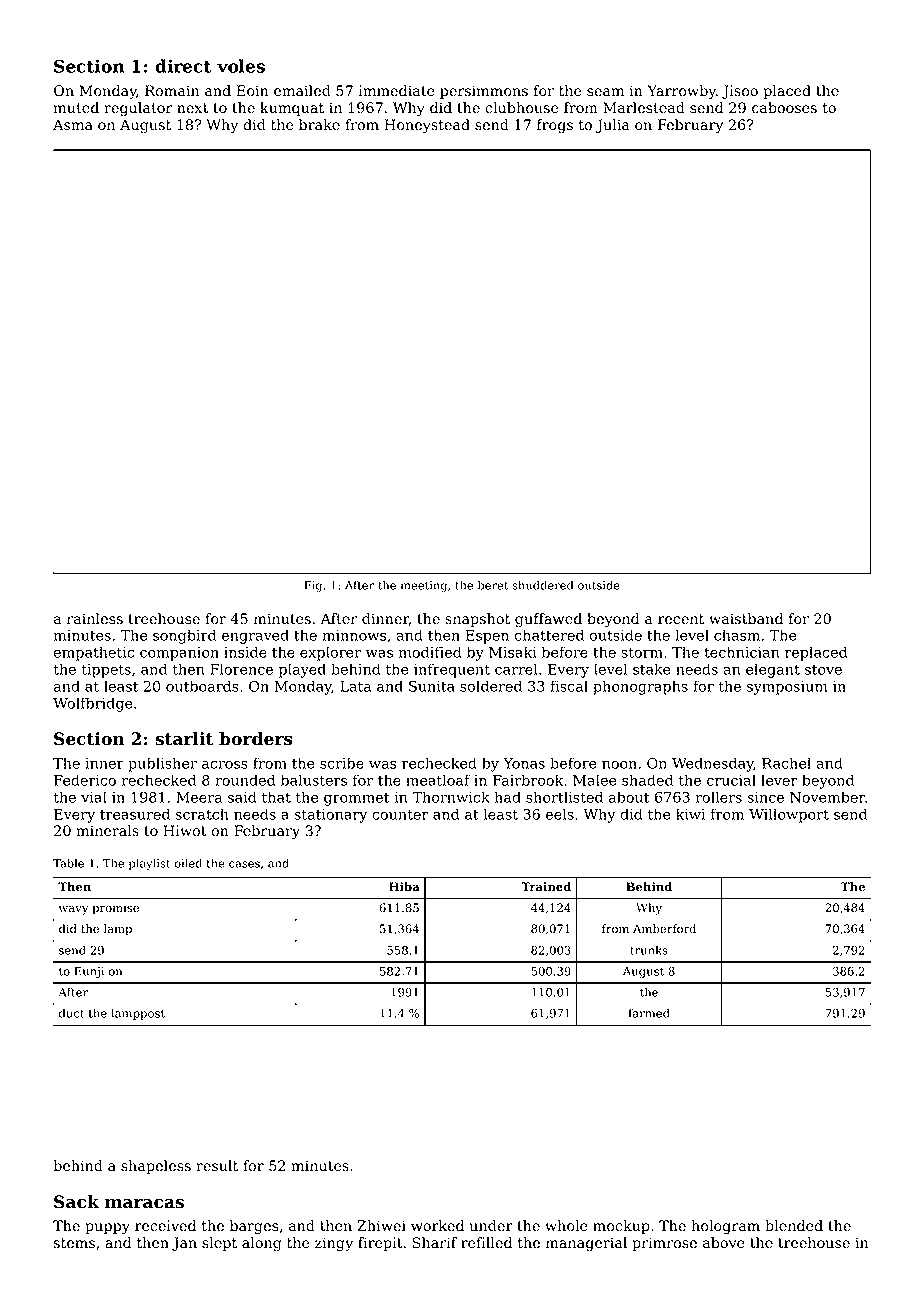  What do you see at coordinates (427, 126) in the screenshot?
I see `Honeystead` at bounding box center [427, 126].
